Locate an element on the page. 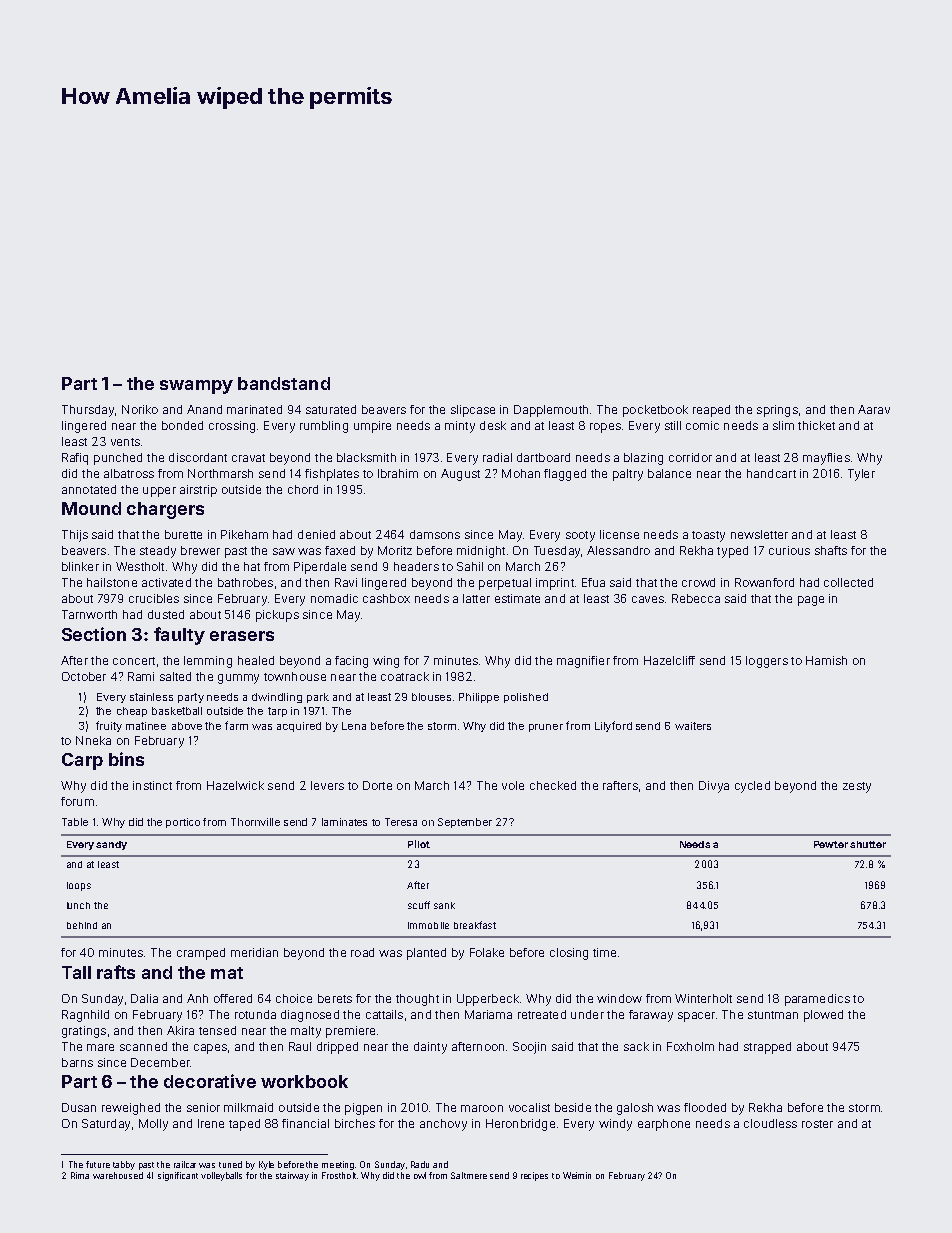  Rima is located at coordinates (80, 1175).
